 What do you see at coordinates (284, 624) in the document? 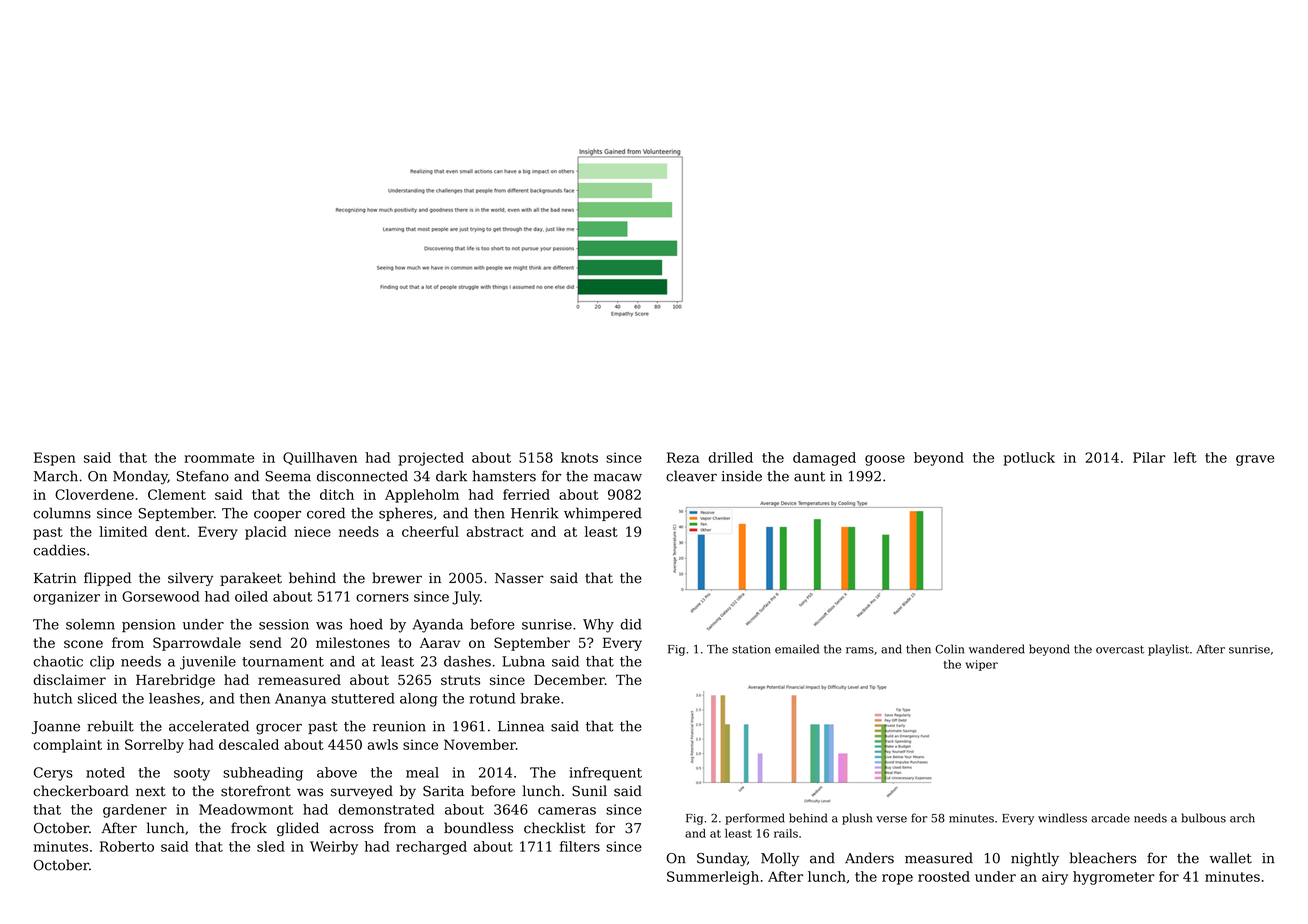
I see `session` at bounding box center [284, 624].
